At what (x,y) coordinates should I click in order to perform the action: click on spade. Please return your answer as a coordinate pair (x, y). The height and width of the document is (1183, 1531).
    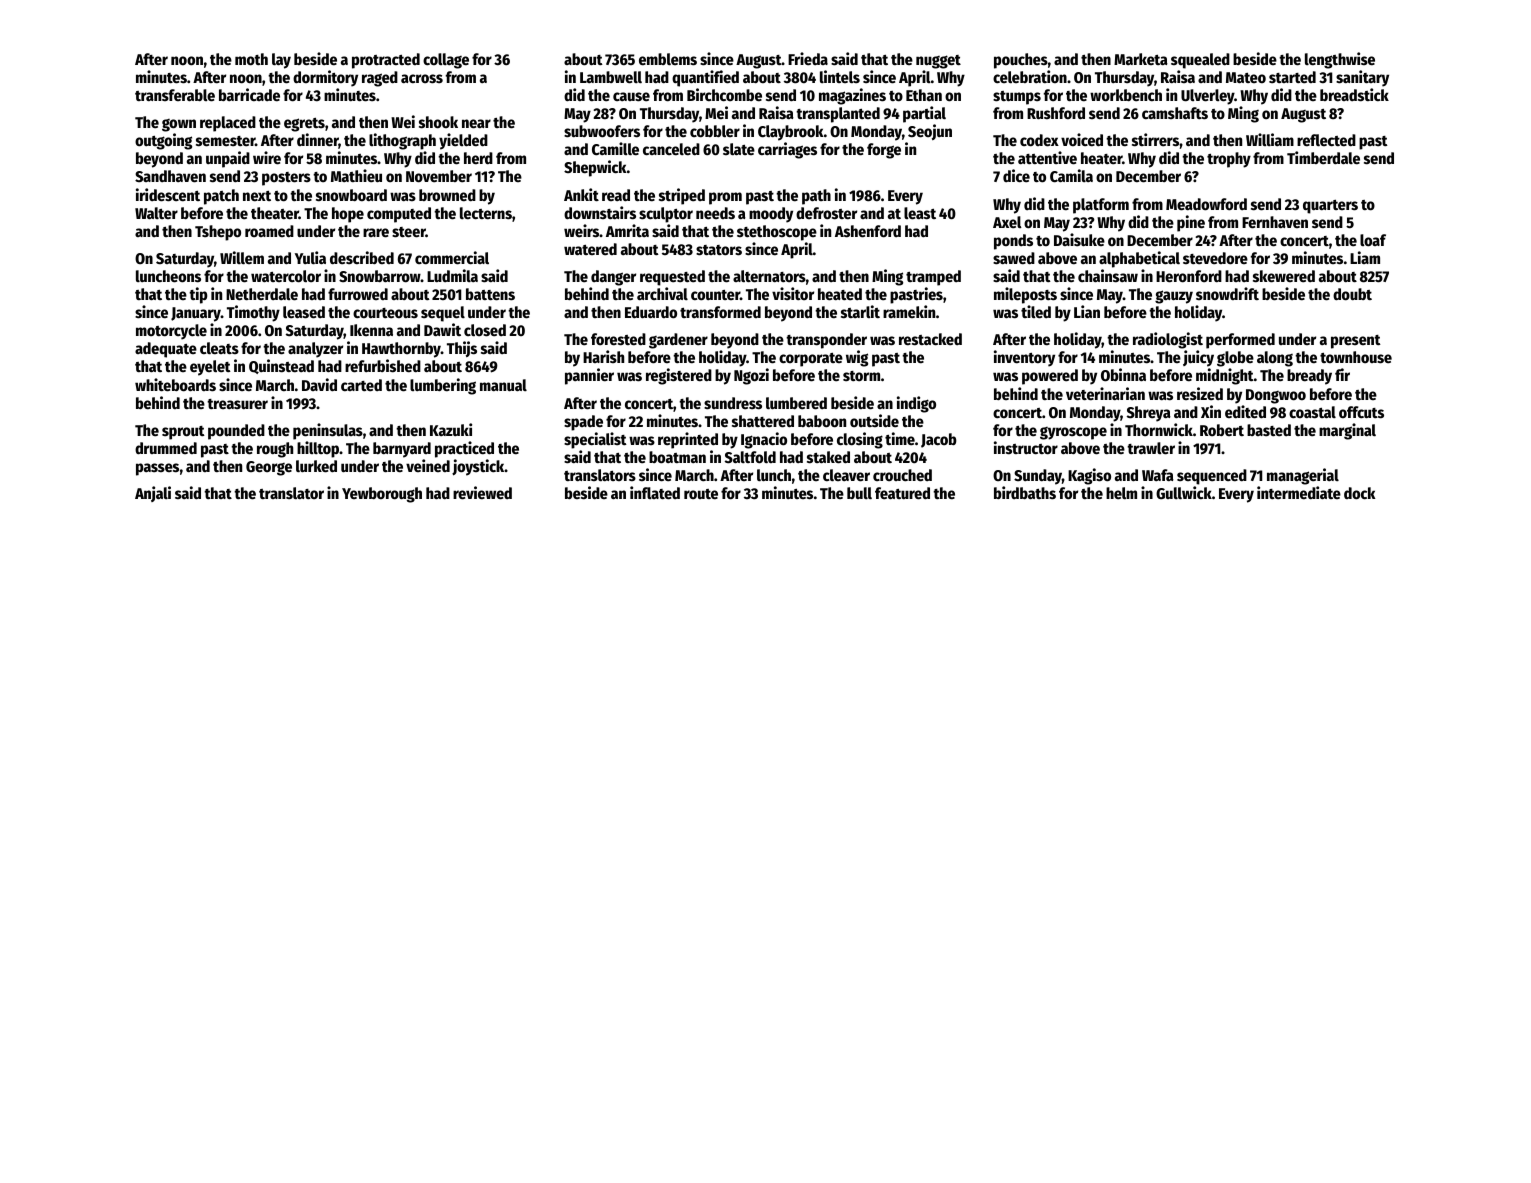
    Looking at the image, I should click on (583, 423).
